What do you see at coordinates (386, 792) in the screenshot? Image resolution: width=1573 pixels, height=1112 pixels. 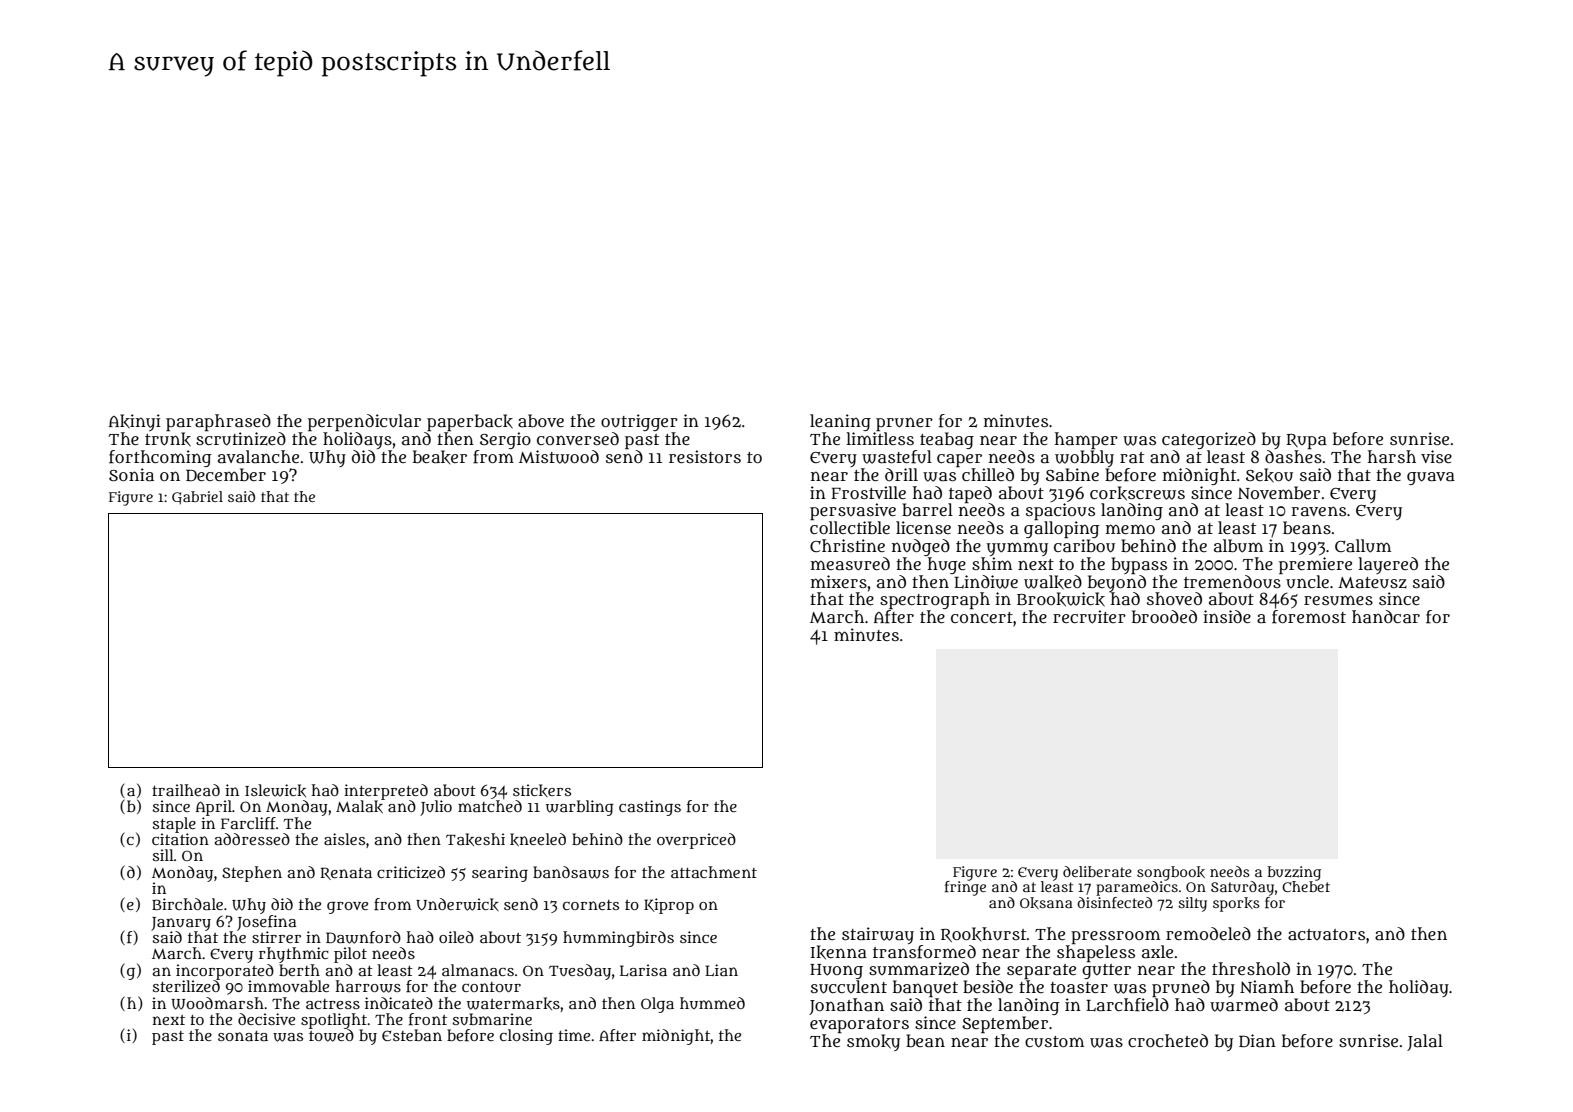 I see `interpreted` at bounding box center [386, 792].
